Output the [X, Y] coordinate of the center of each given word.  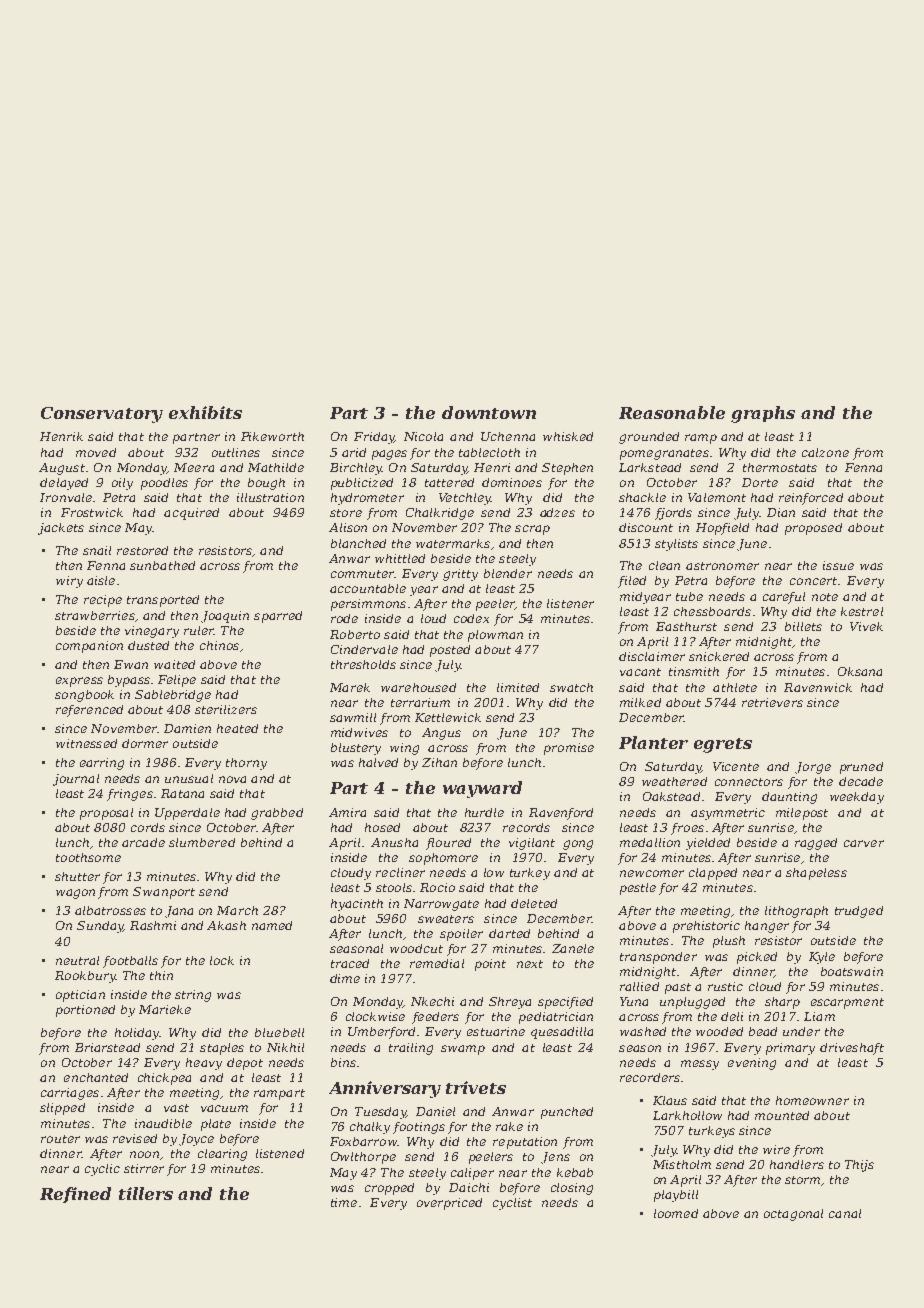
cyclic [102, 1170]
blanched [358, 543]
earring [102, 764]
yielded [708, 844]
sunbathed [162, 565]
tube [689, 596]
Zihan [439, 762]
